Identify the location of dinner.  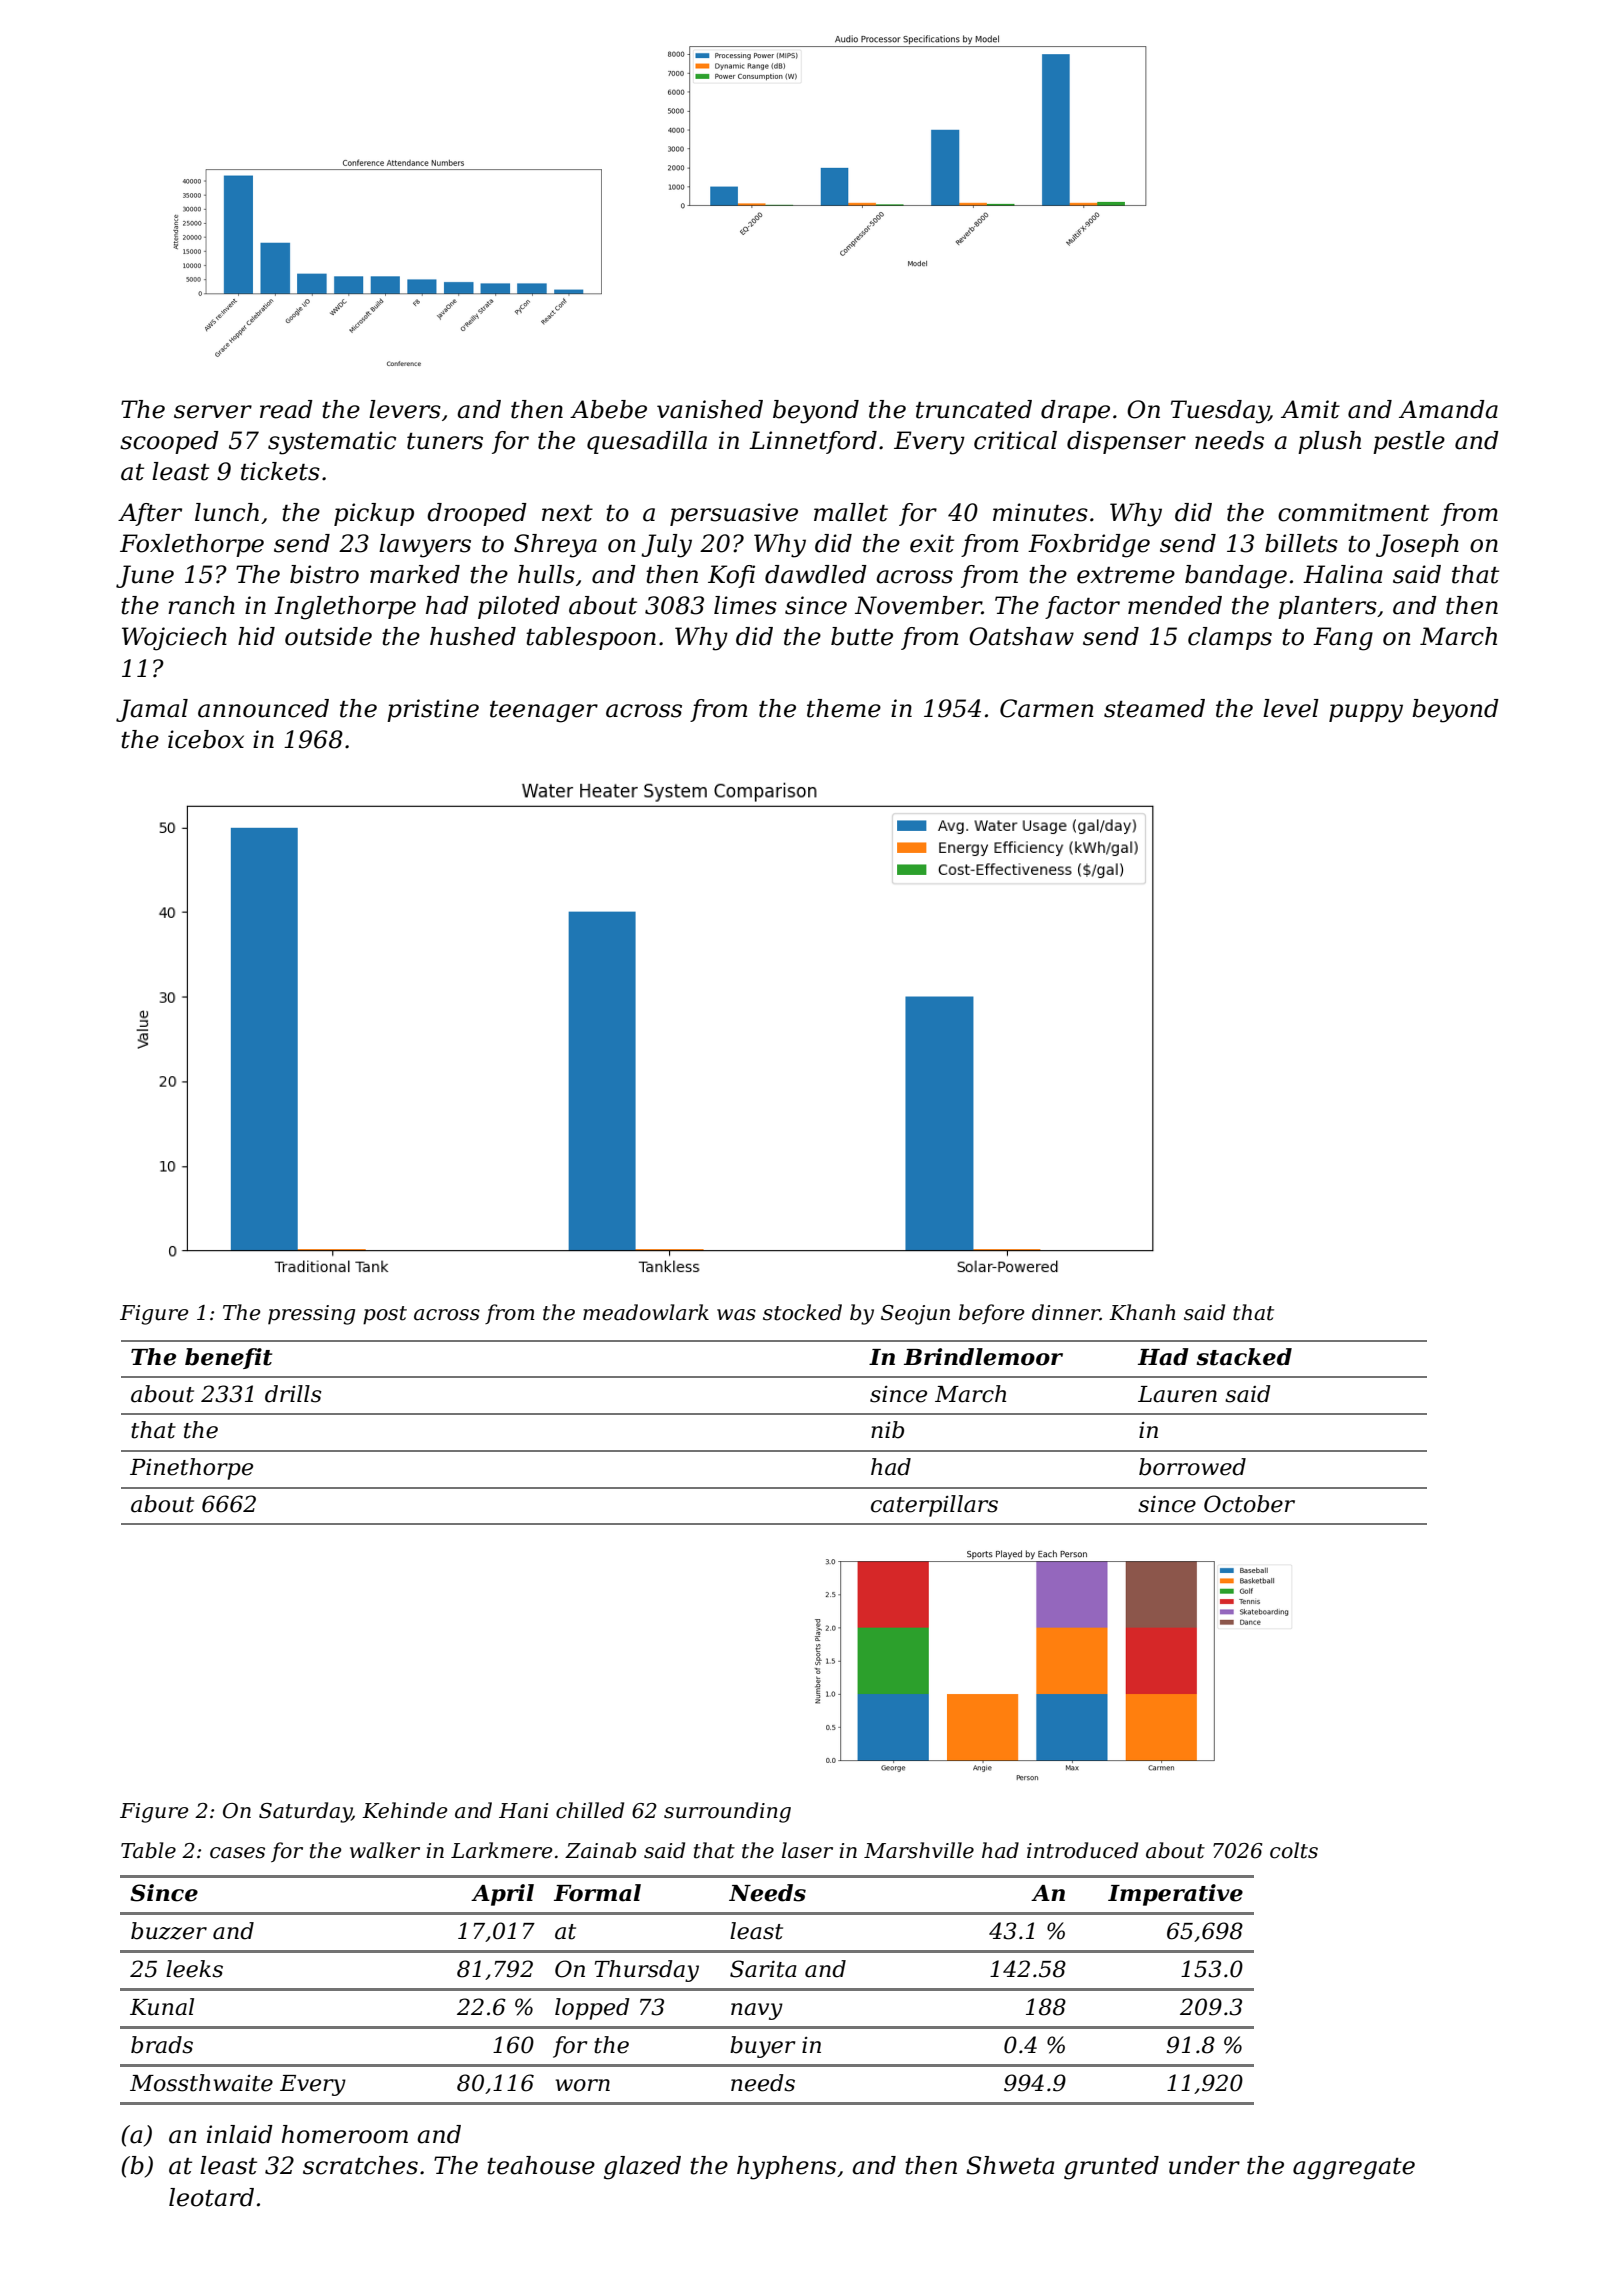
(1066, 1312).
